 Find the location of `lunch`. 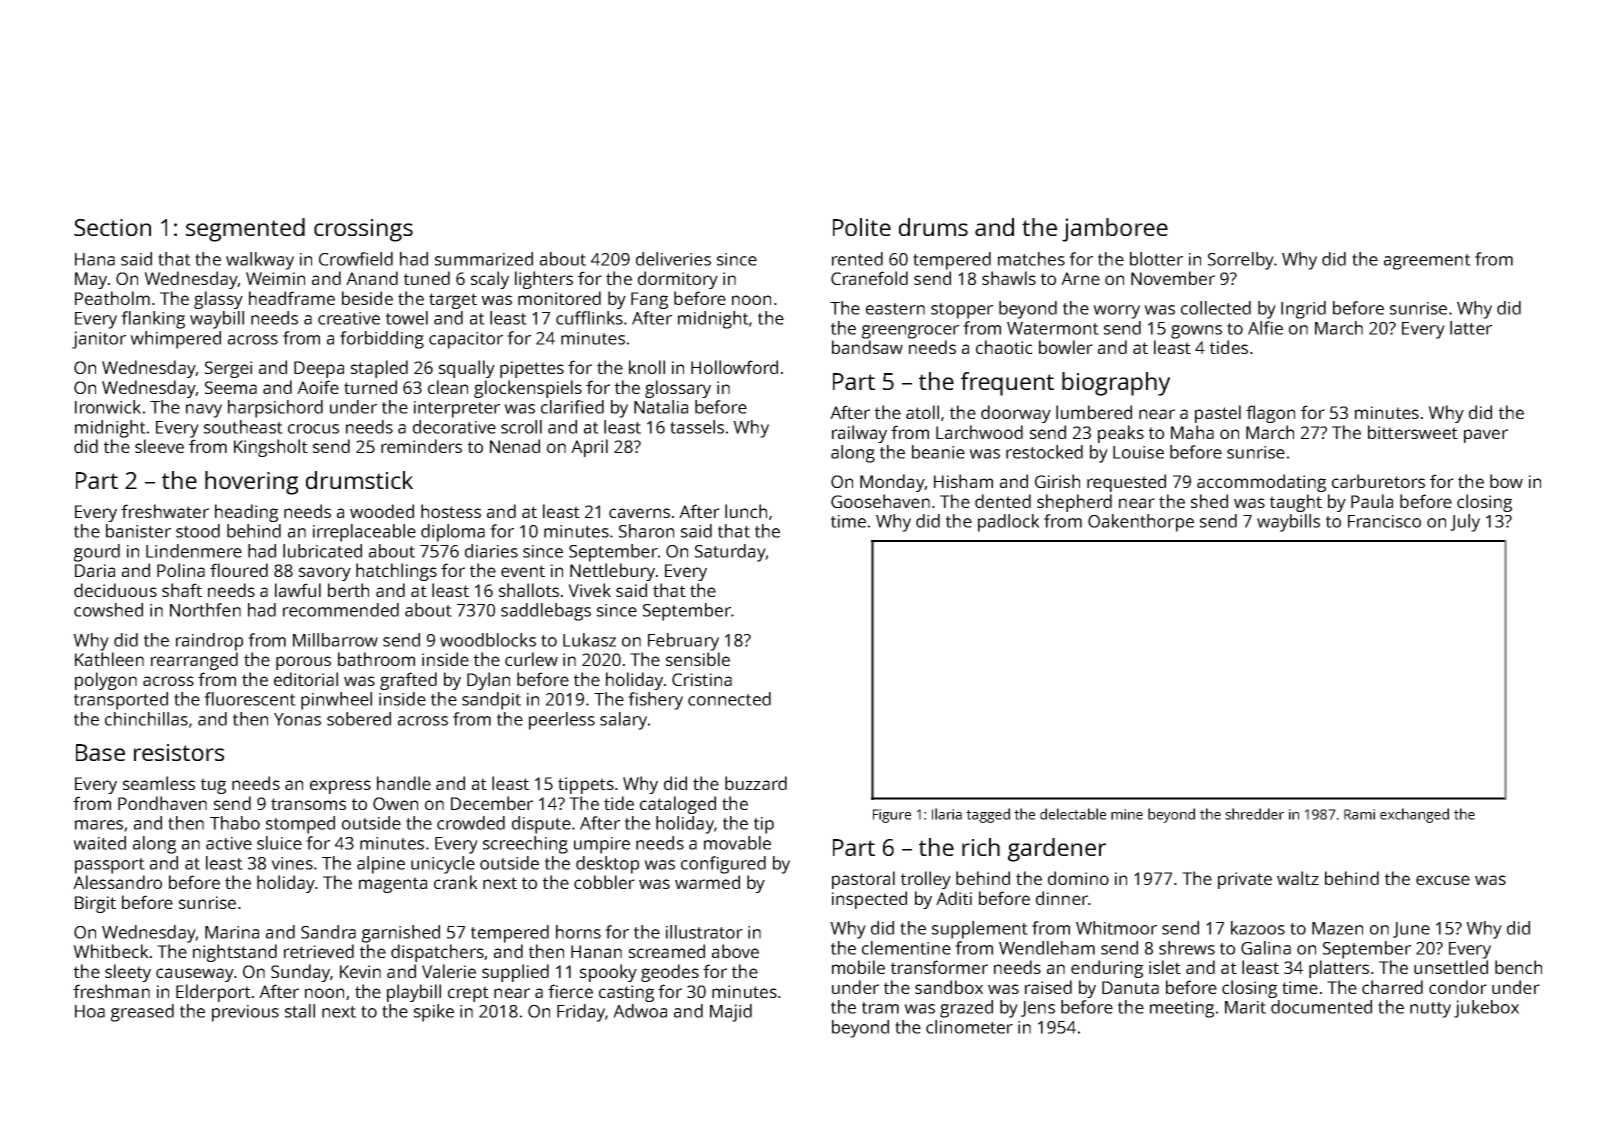

lunch is located at coordinates (746, 511).
